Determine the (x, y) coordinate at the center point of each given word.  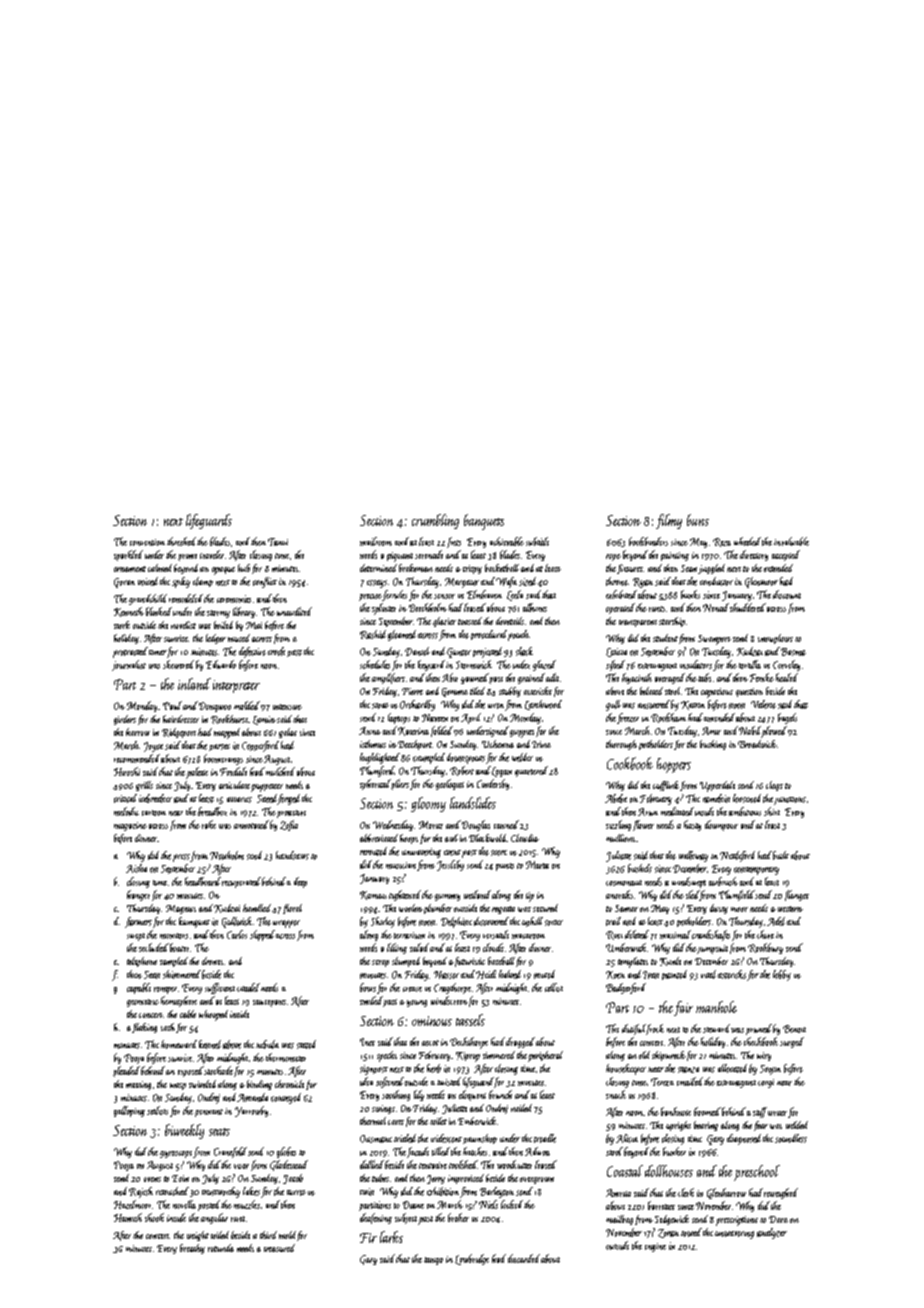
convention (147, 542)
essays (377, 584)
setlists (157, 1110)
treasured (279, 1248)
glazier (444, 622)
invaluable (791, 541)
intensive (287, 707)
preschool (757, 1173)
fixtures (630, 569)
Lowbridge (472, 1259)
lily (419, 1095)
